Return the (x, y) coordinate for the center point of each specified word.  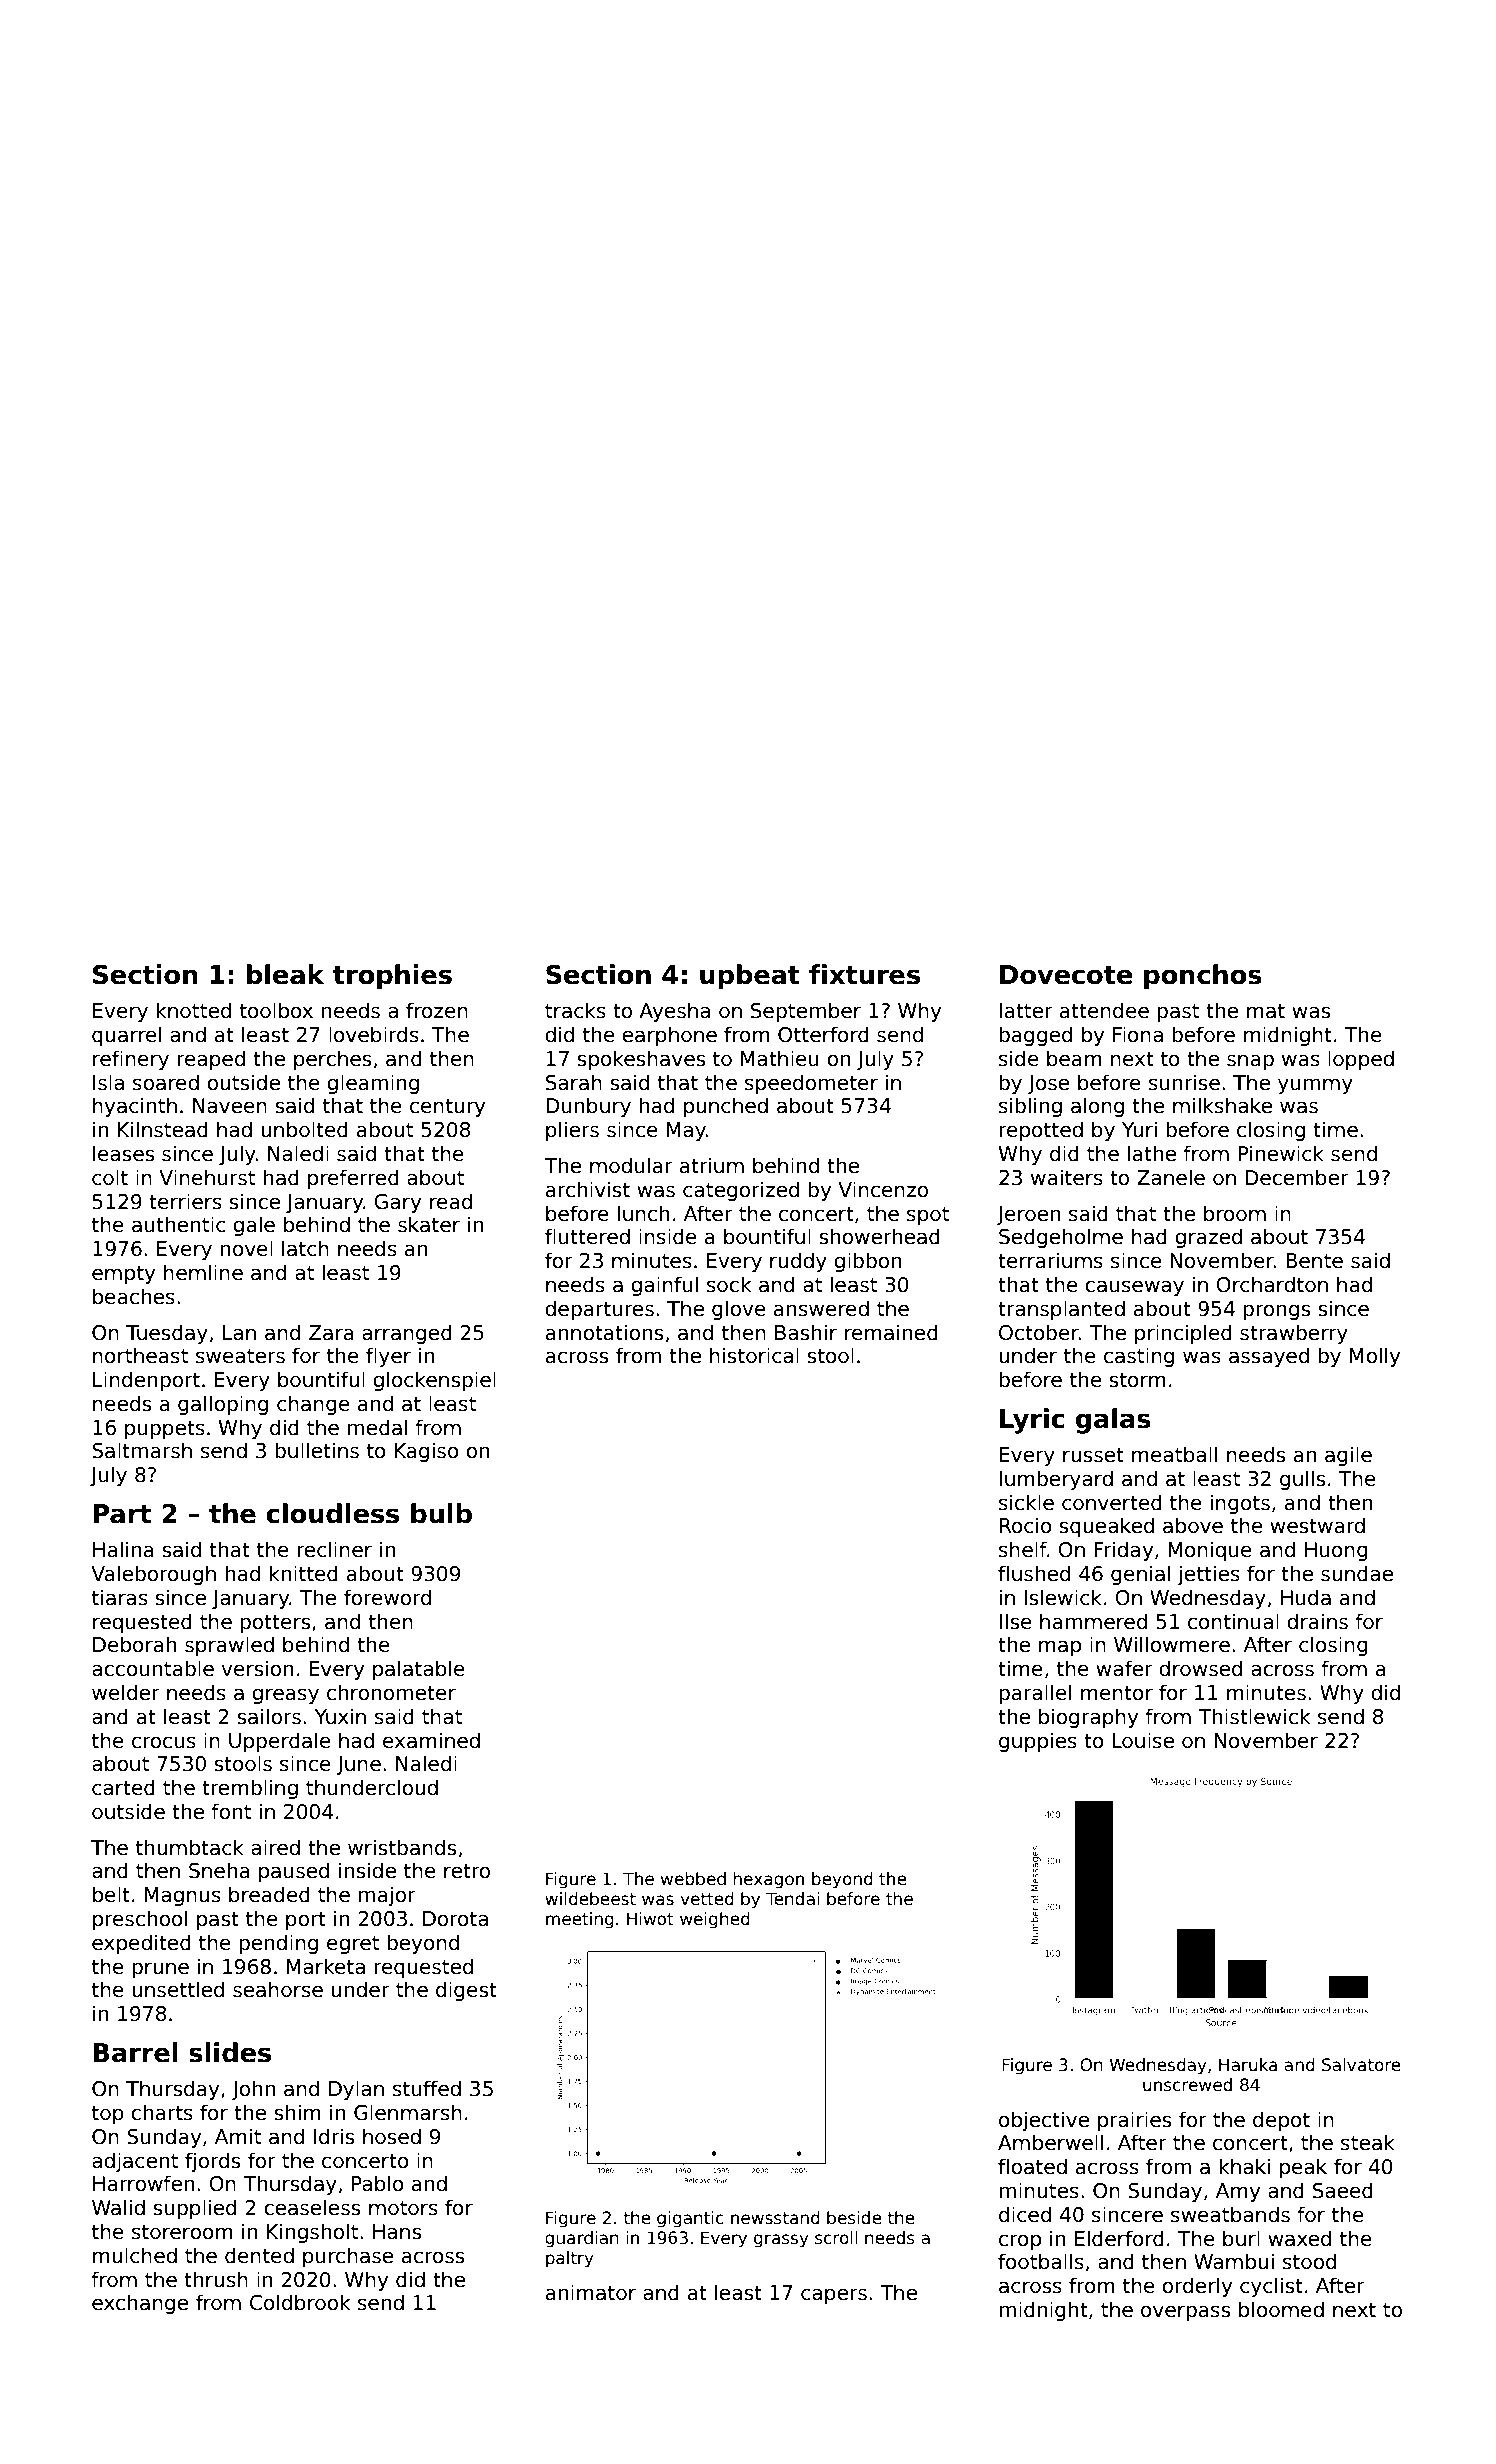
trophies (392, 976)
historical (754, 1355)
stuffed (427, 2088)
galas (1113, 1421)
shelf (1023, 1549)
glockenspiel (434, 1381)
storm (1137, 1380)
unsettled (178, 1989)
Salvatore (1361, 2065)
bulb (441, 1513)
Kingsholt (312, 2233)
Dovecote (1066, 975)
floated (1032, 2166)
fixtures (864, 974)
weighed (715, 1920)
